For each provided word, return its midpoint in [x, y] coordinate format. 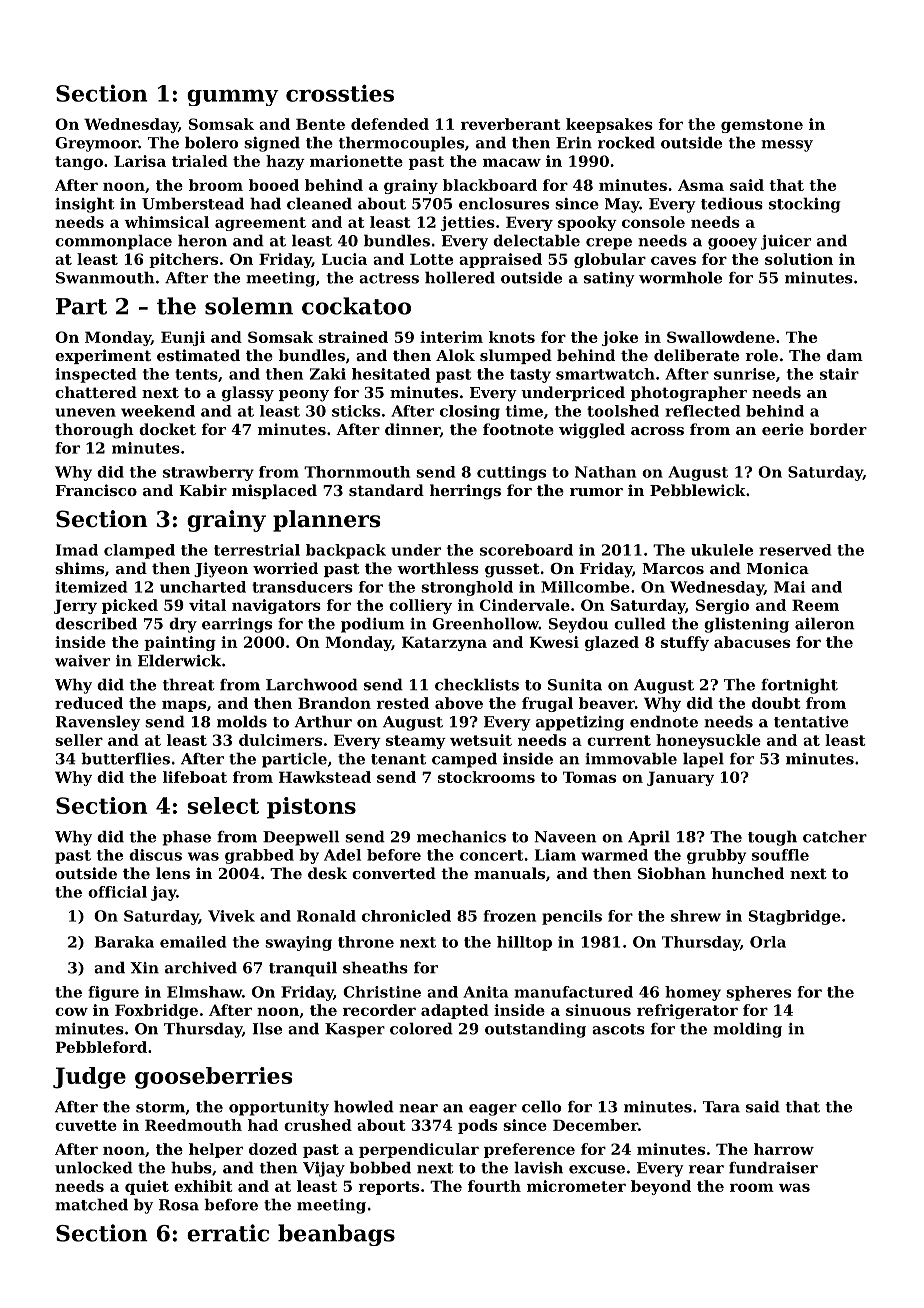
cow [71, 1011]
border [838, 429]
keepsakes [609, 125]
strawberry [208, 473]
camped [464, 760]
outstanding [535, 1030]
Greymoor [96, 144]
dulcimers [280, 740]
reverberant [511, 124]
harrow [784, 1149]
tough [772, 838]
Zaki [328, 374]
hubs [191, 1167]
